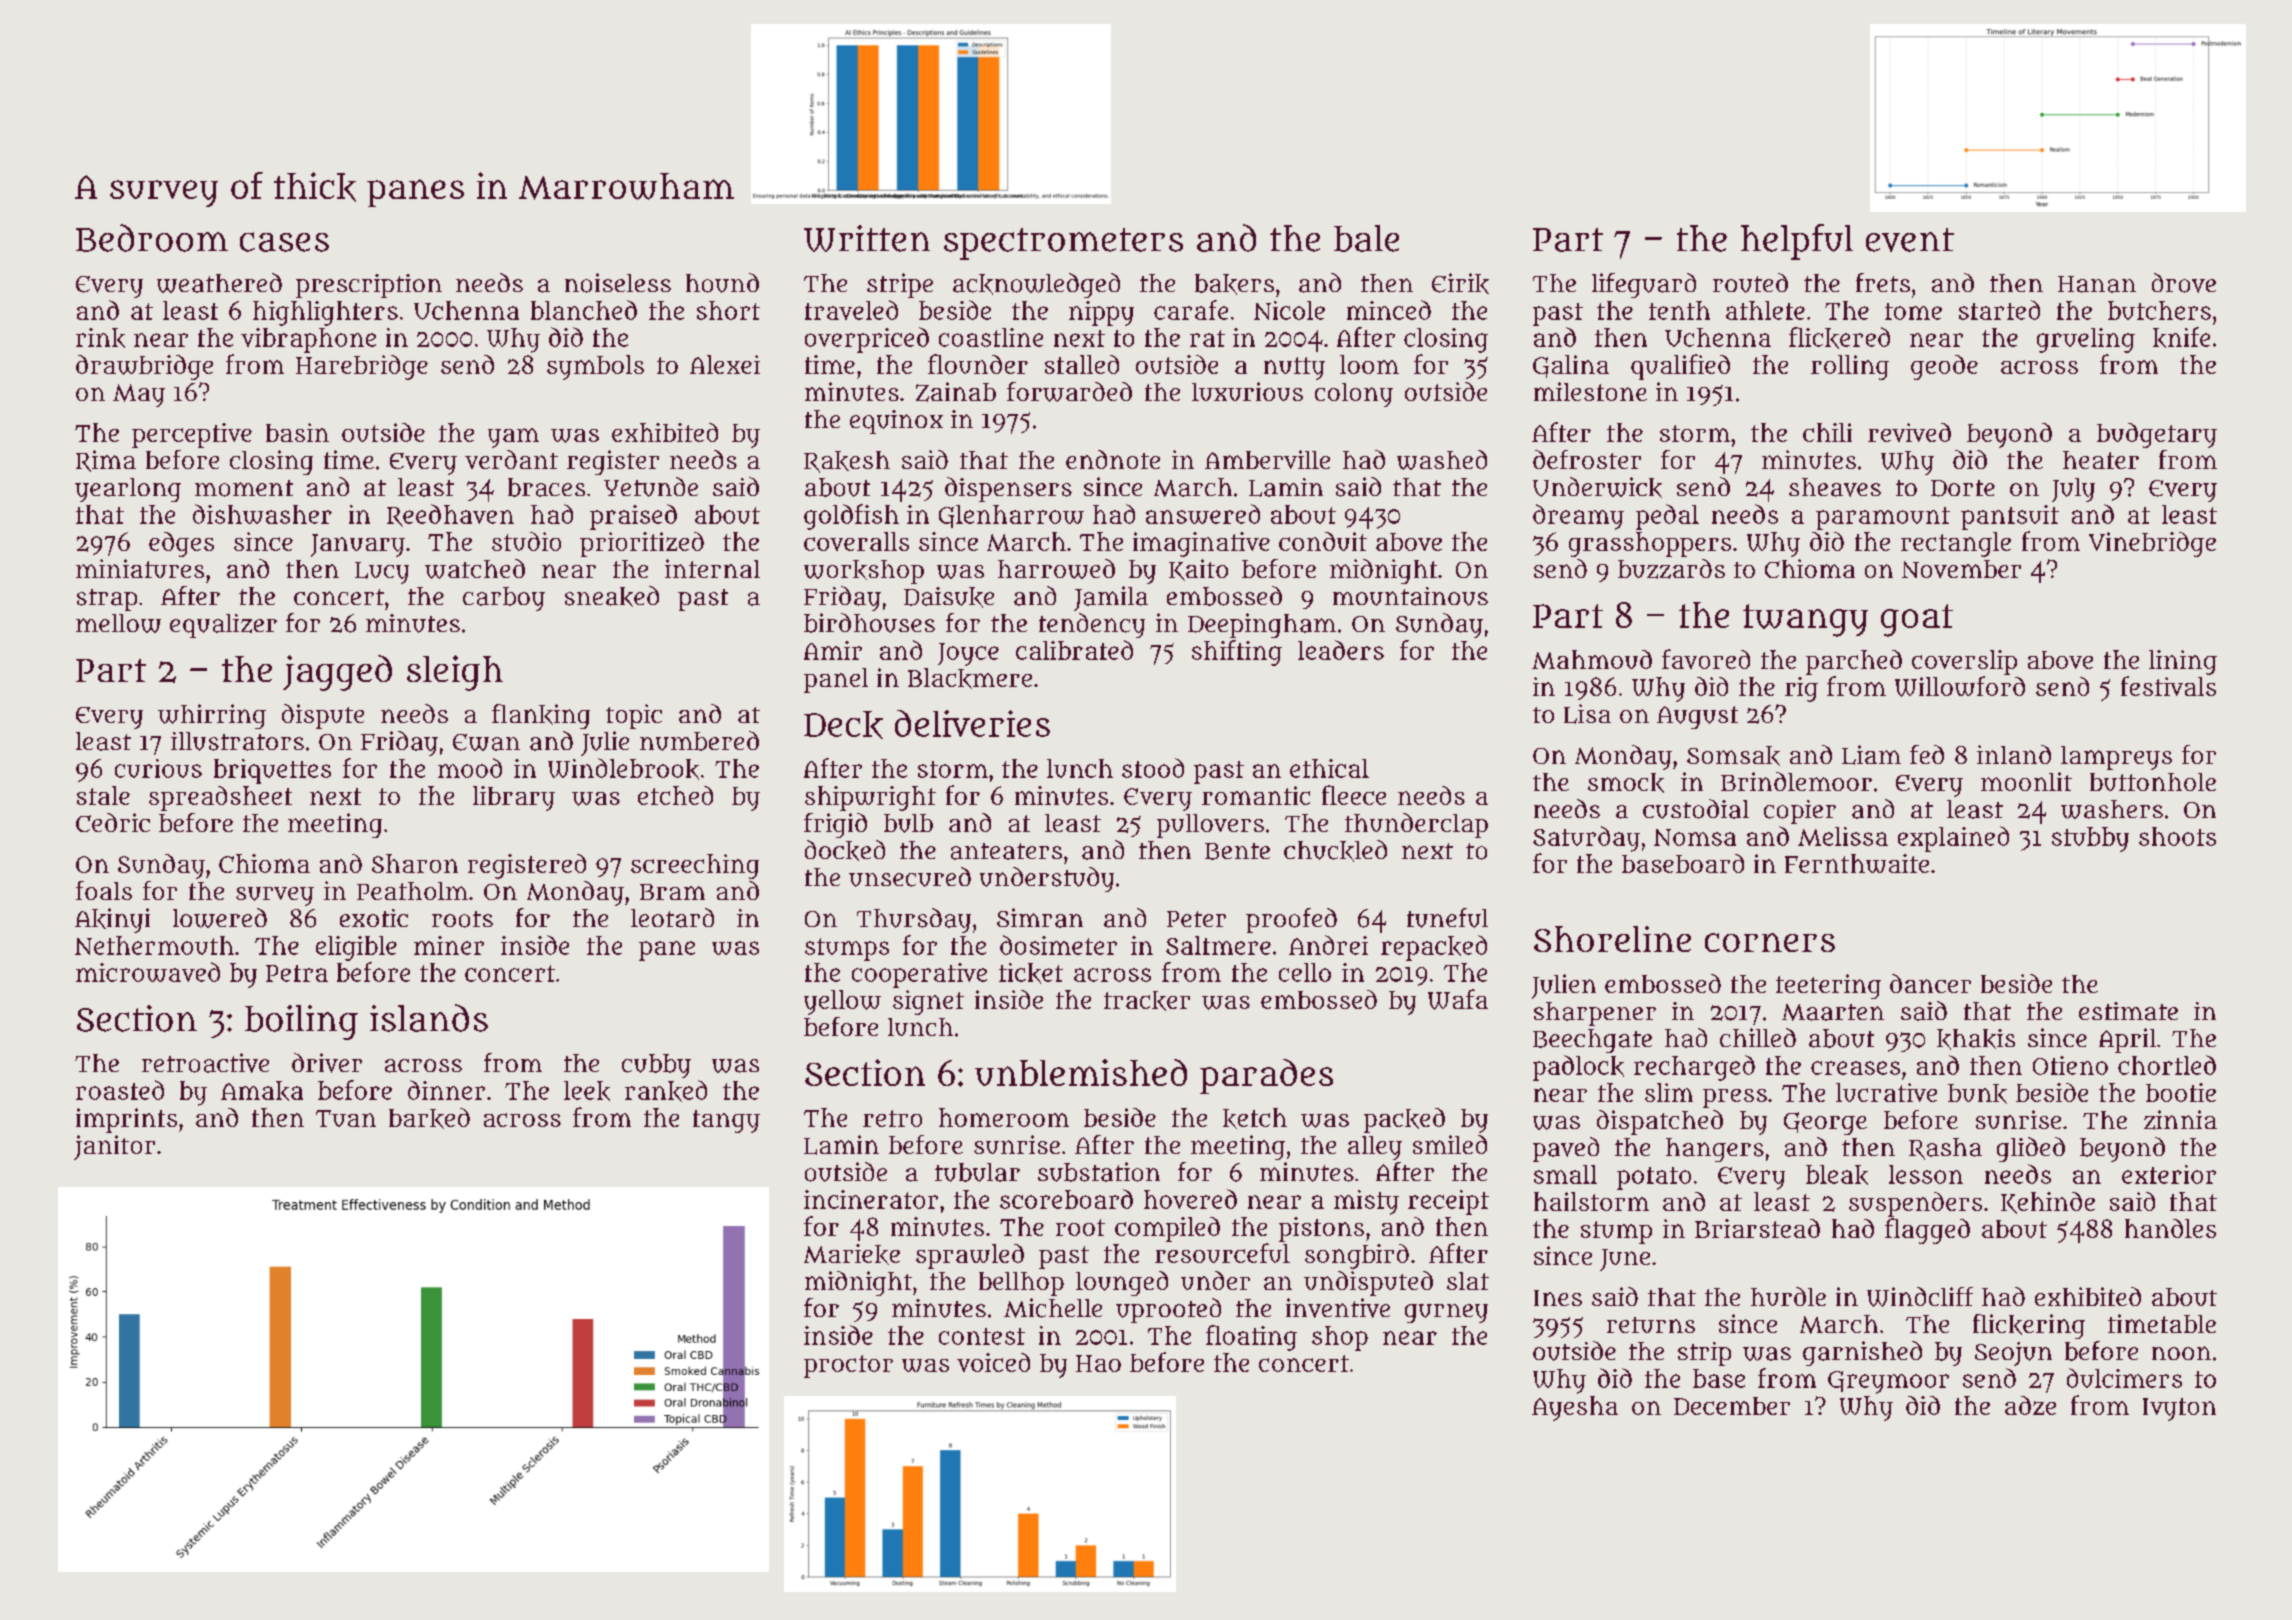 Image resolution: width=2292 pixels, height=1620 pixels. What do you see at coordinates (1366, 238) in the screenshot?
I see `bale` at bounding box center [1366, 238].
